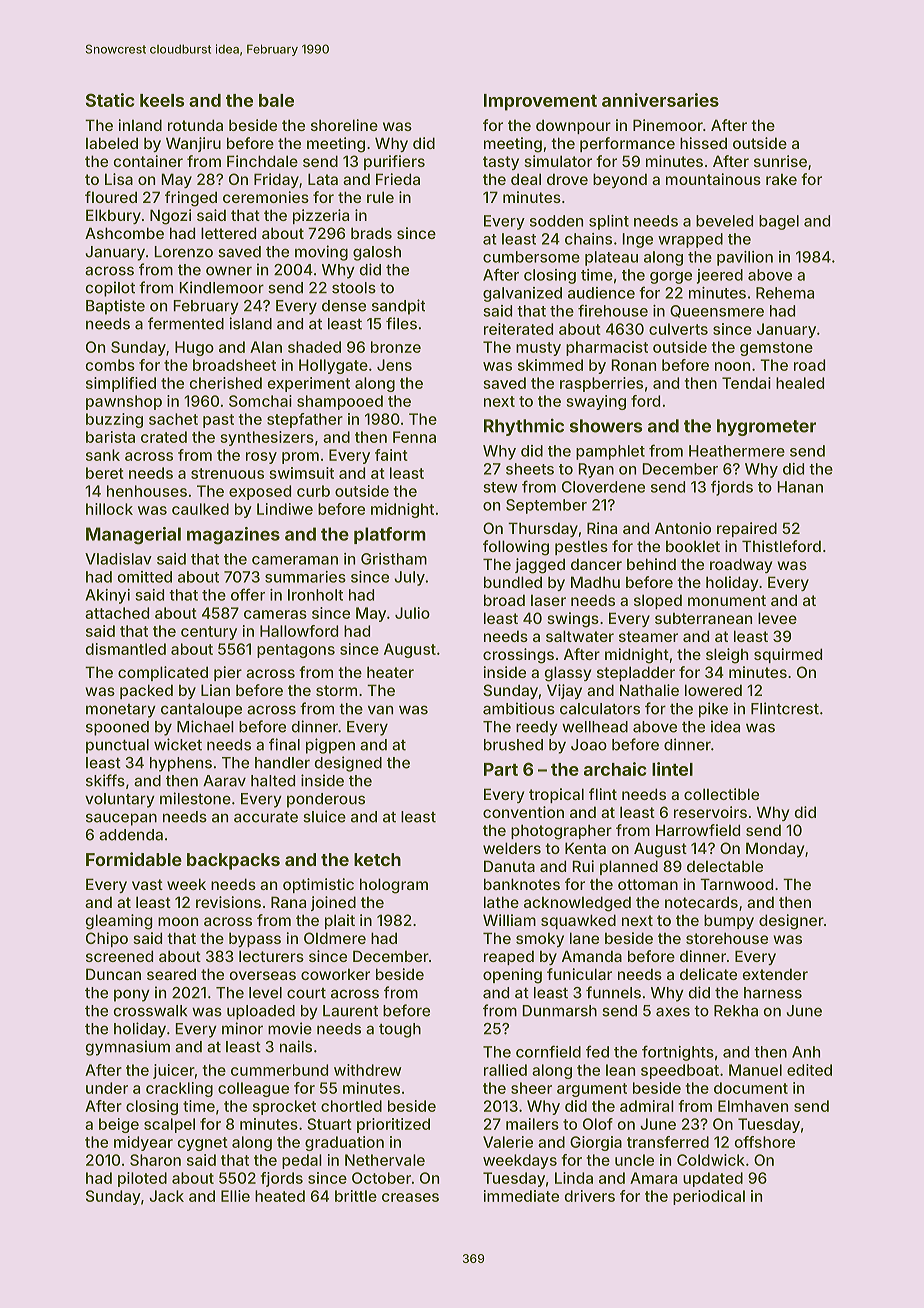 The height and width of the screenshot is (1308, 924). I want to click on sprocket, so click(284, 1107).
